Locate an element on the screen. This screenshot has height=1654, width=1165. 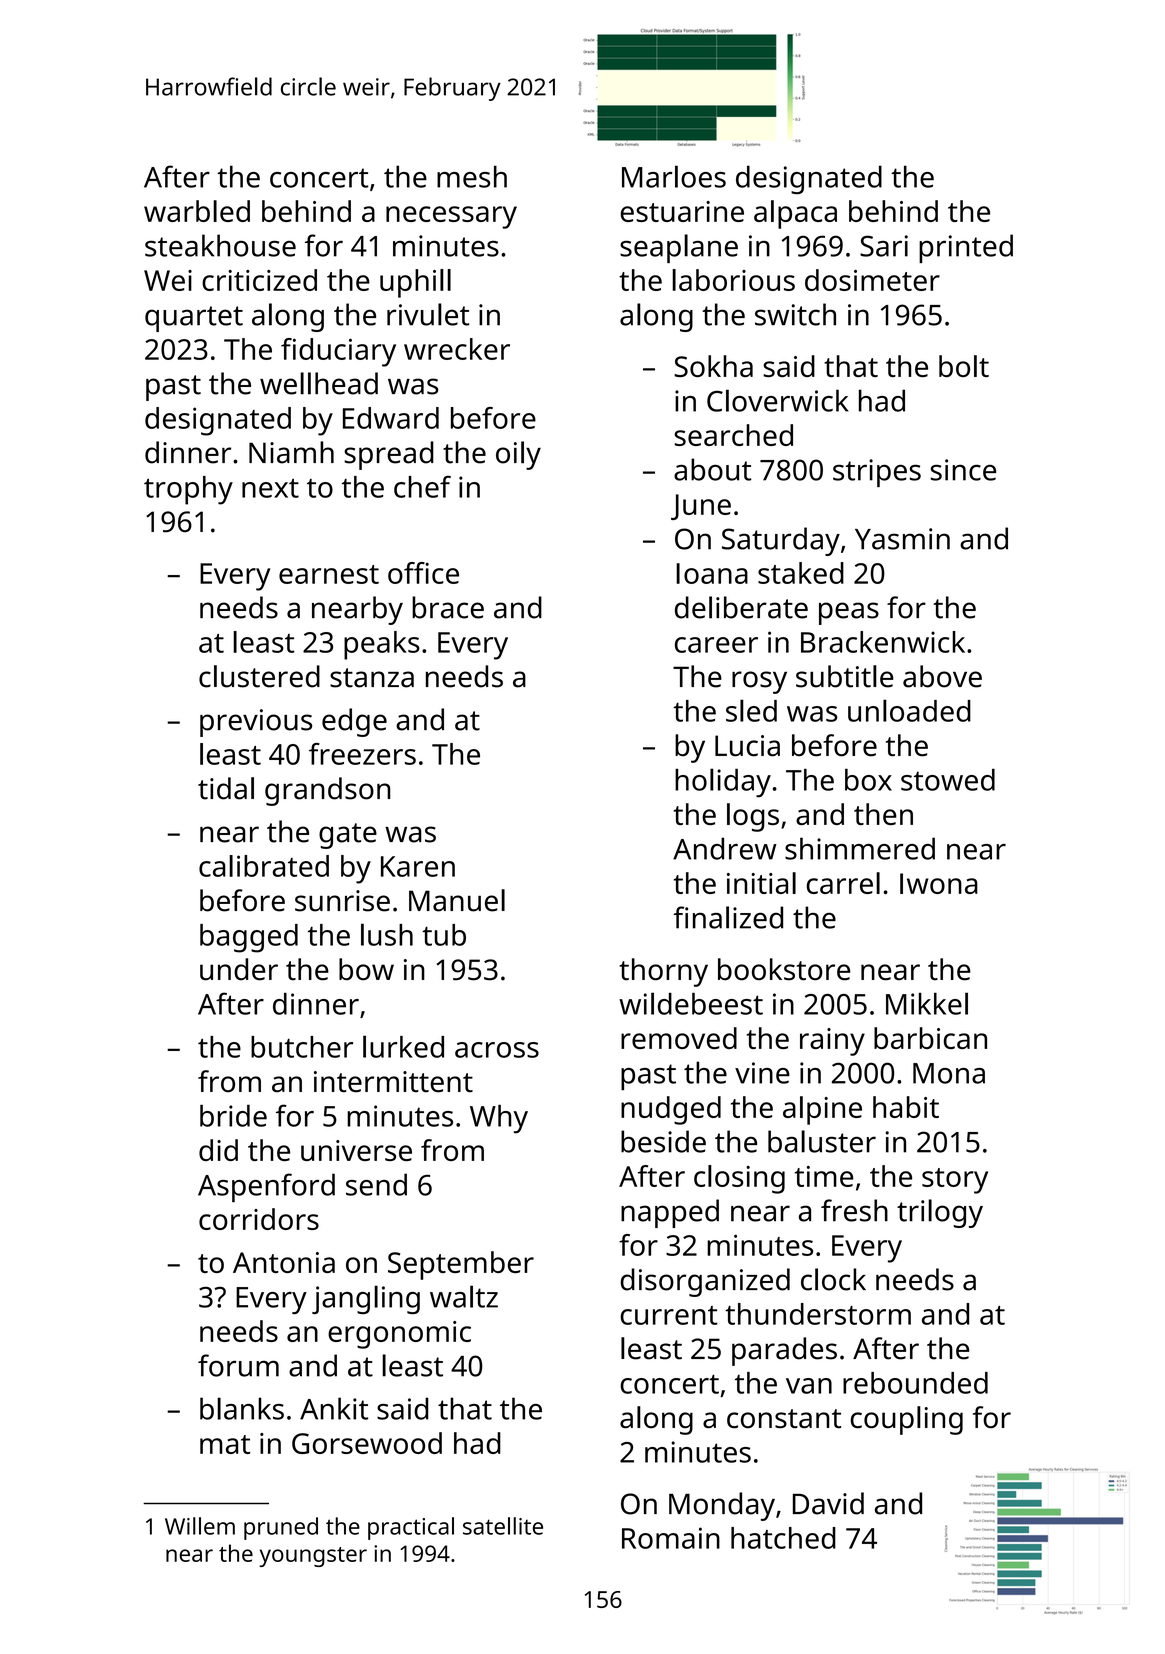
mesh is located at coordinates (472, 176).
